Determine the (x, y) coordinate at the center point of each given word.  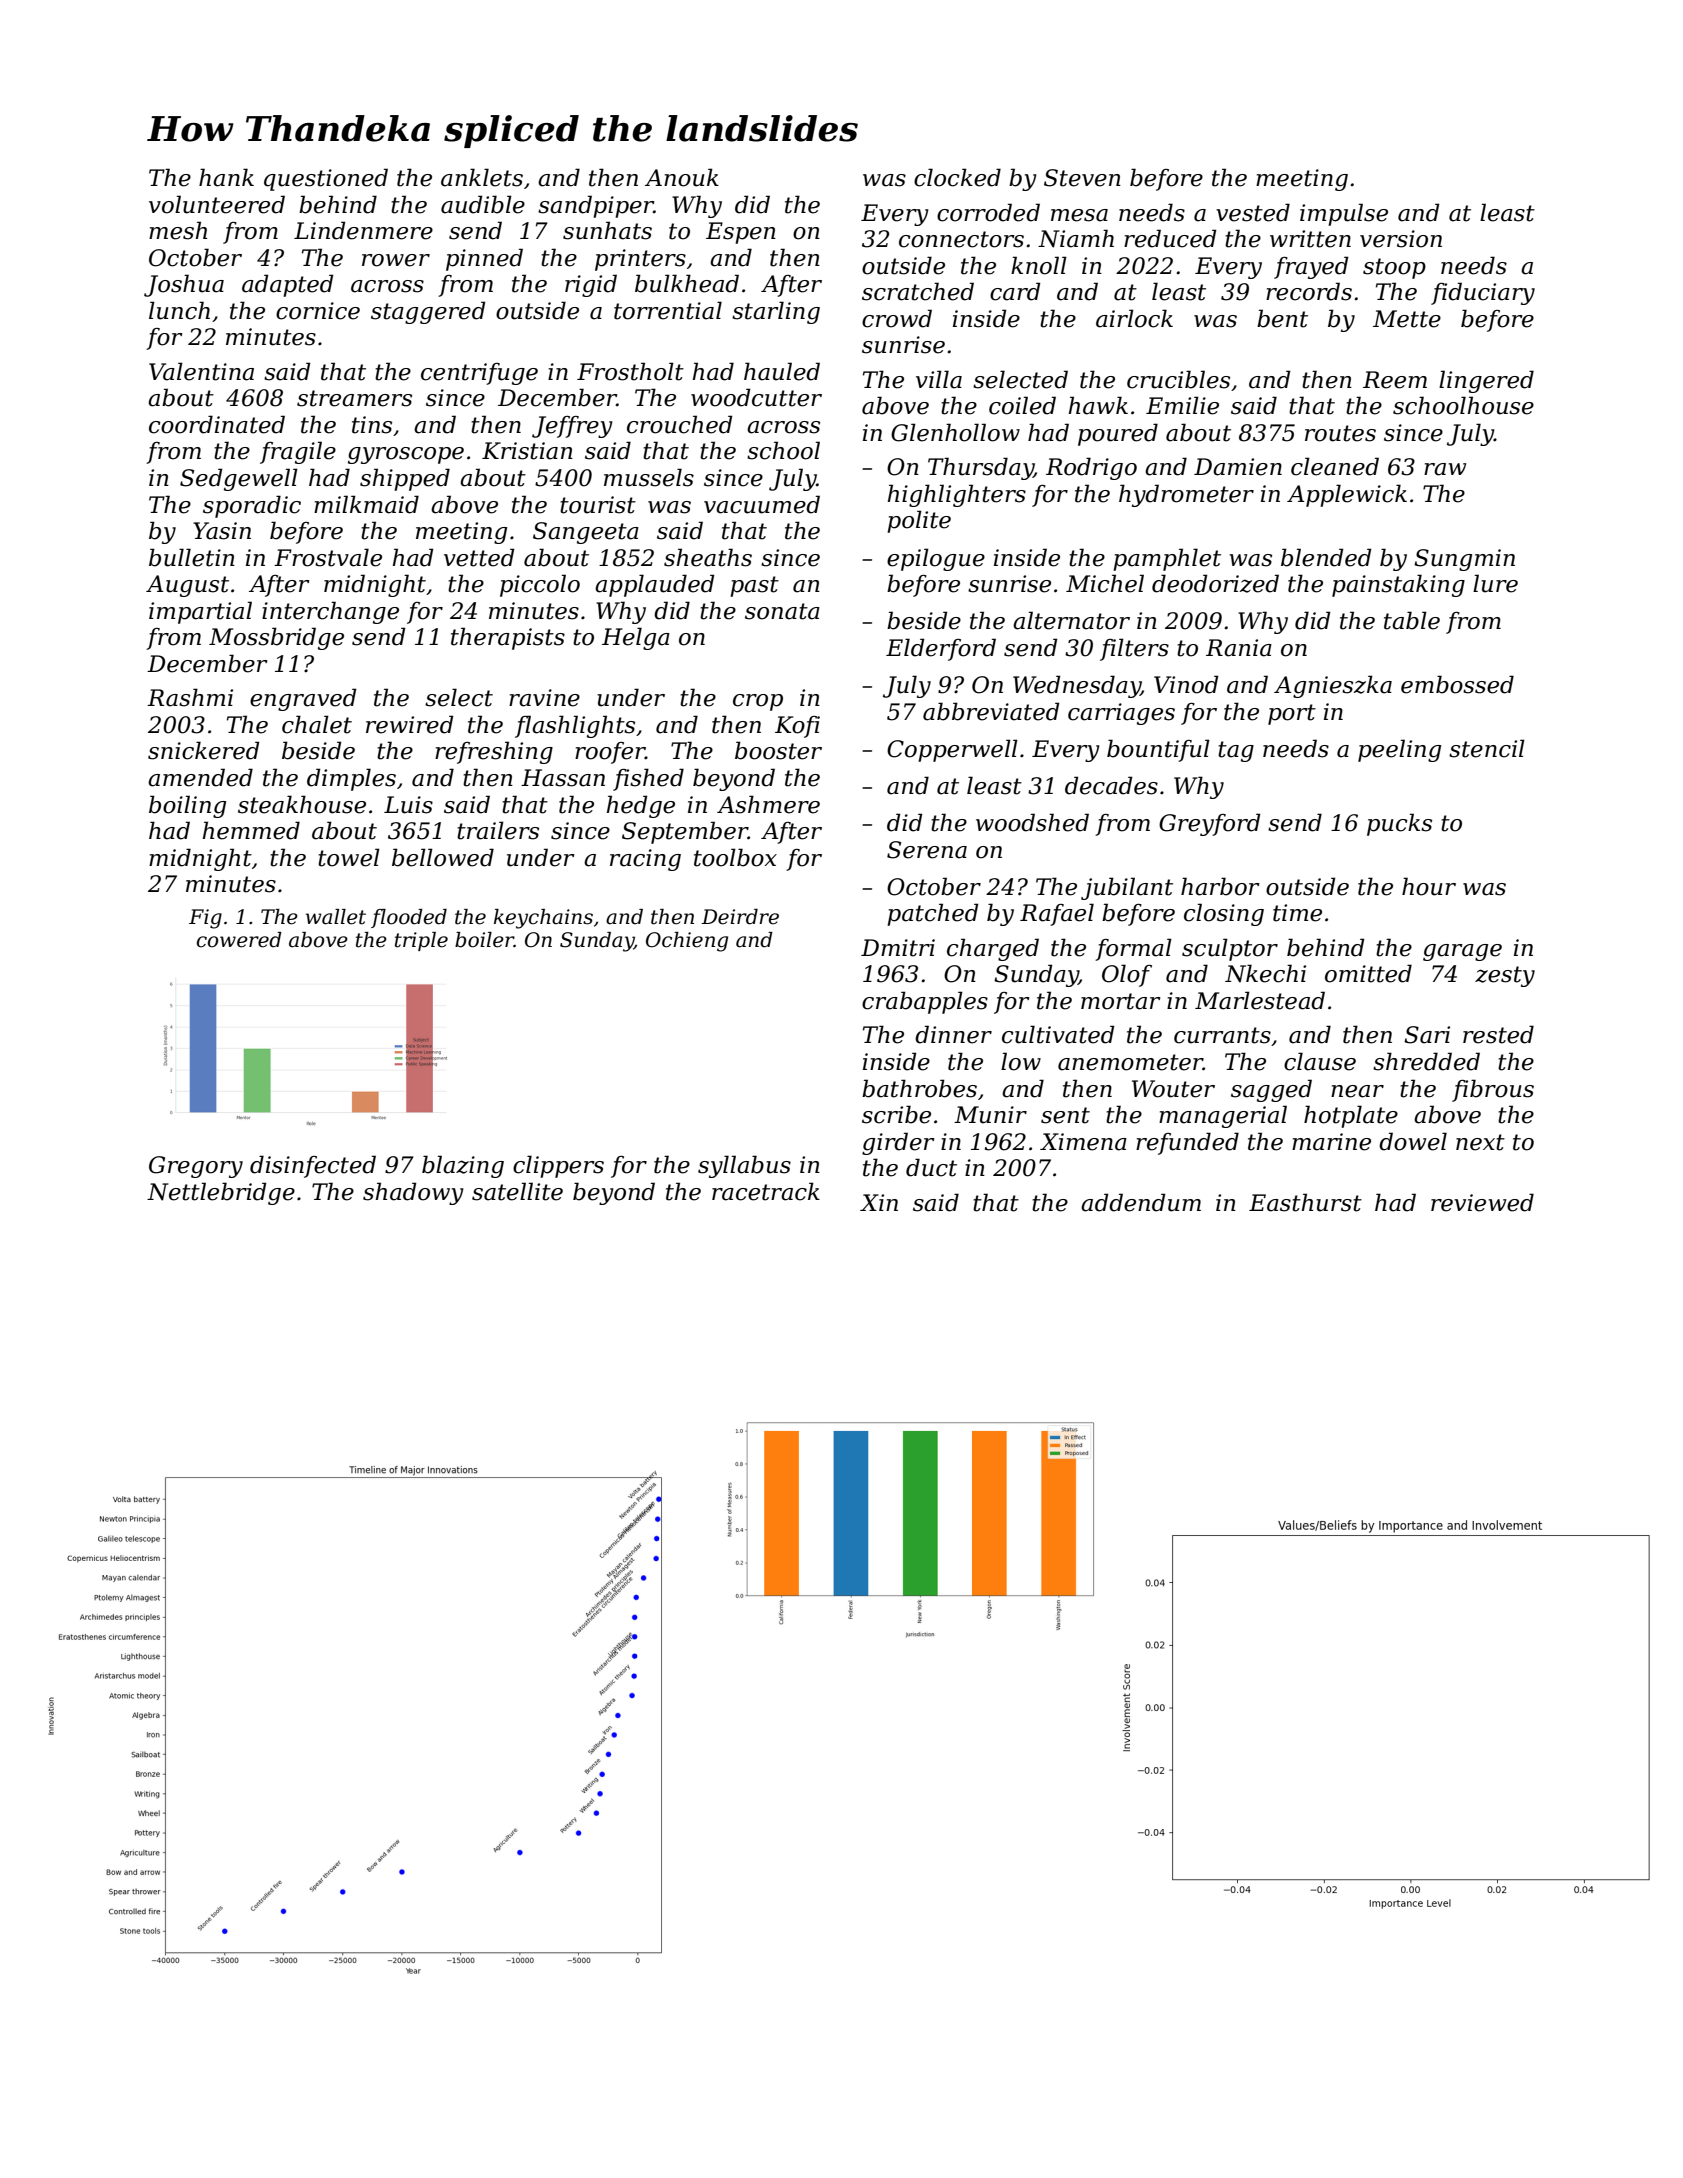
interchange (330, 612)
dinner (953, 1034)
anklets (482, 177)
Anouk (682, 177)
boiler (484, 940)
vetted (479, 557)
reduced (1170, 238)
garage (1462, 952)
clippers (558, 1166)
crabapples (925, 1002)
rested (1498, 1034)
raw (1445, 469)
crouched (679, 424)
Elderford (941, 649)
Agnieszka (1333, 686)
